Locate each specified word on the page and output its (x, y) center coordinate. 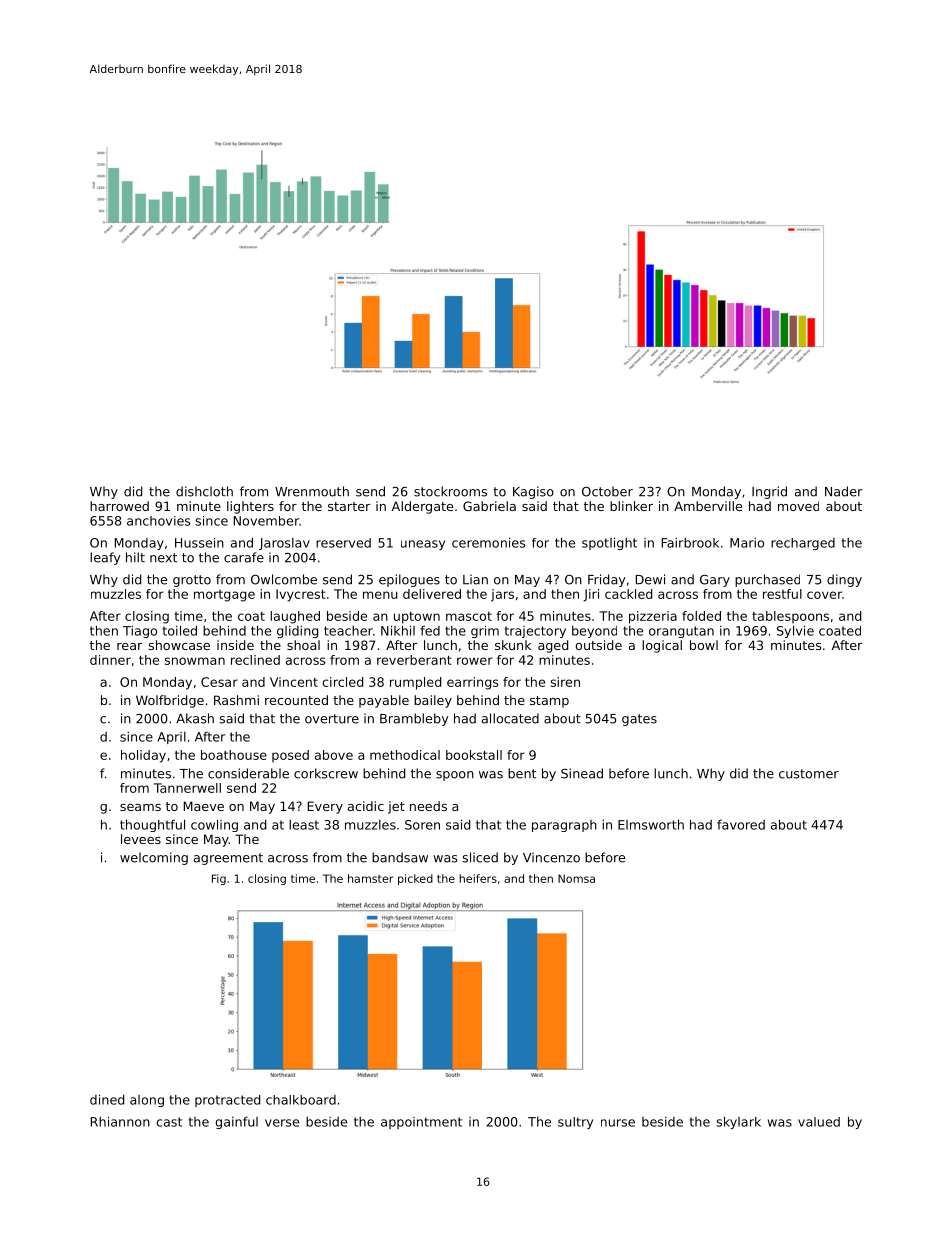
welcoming (154, 858)
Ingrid (769, 492)
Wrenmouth (312, 491)
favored (741, 825)
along (147, 1101)
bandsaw (400, 857)
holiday (143, 756)
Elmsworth (651, 824)
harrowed (119, 506)
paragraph (564, 826)
